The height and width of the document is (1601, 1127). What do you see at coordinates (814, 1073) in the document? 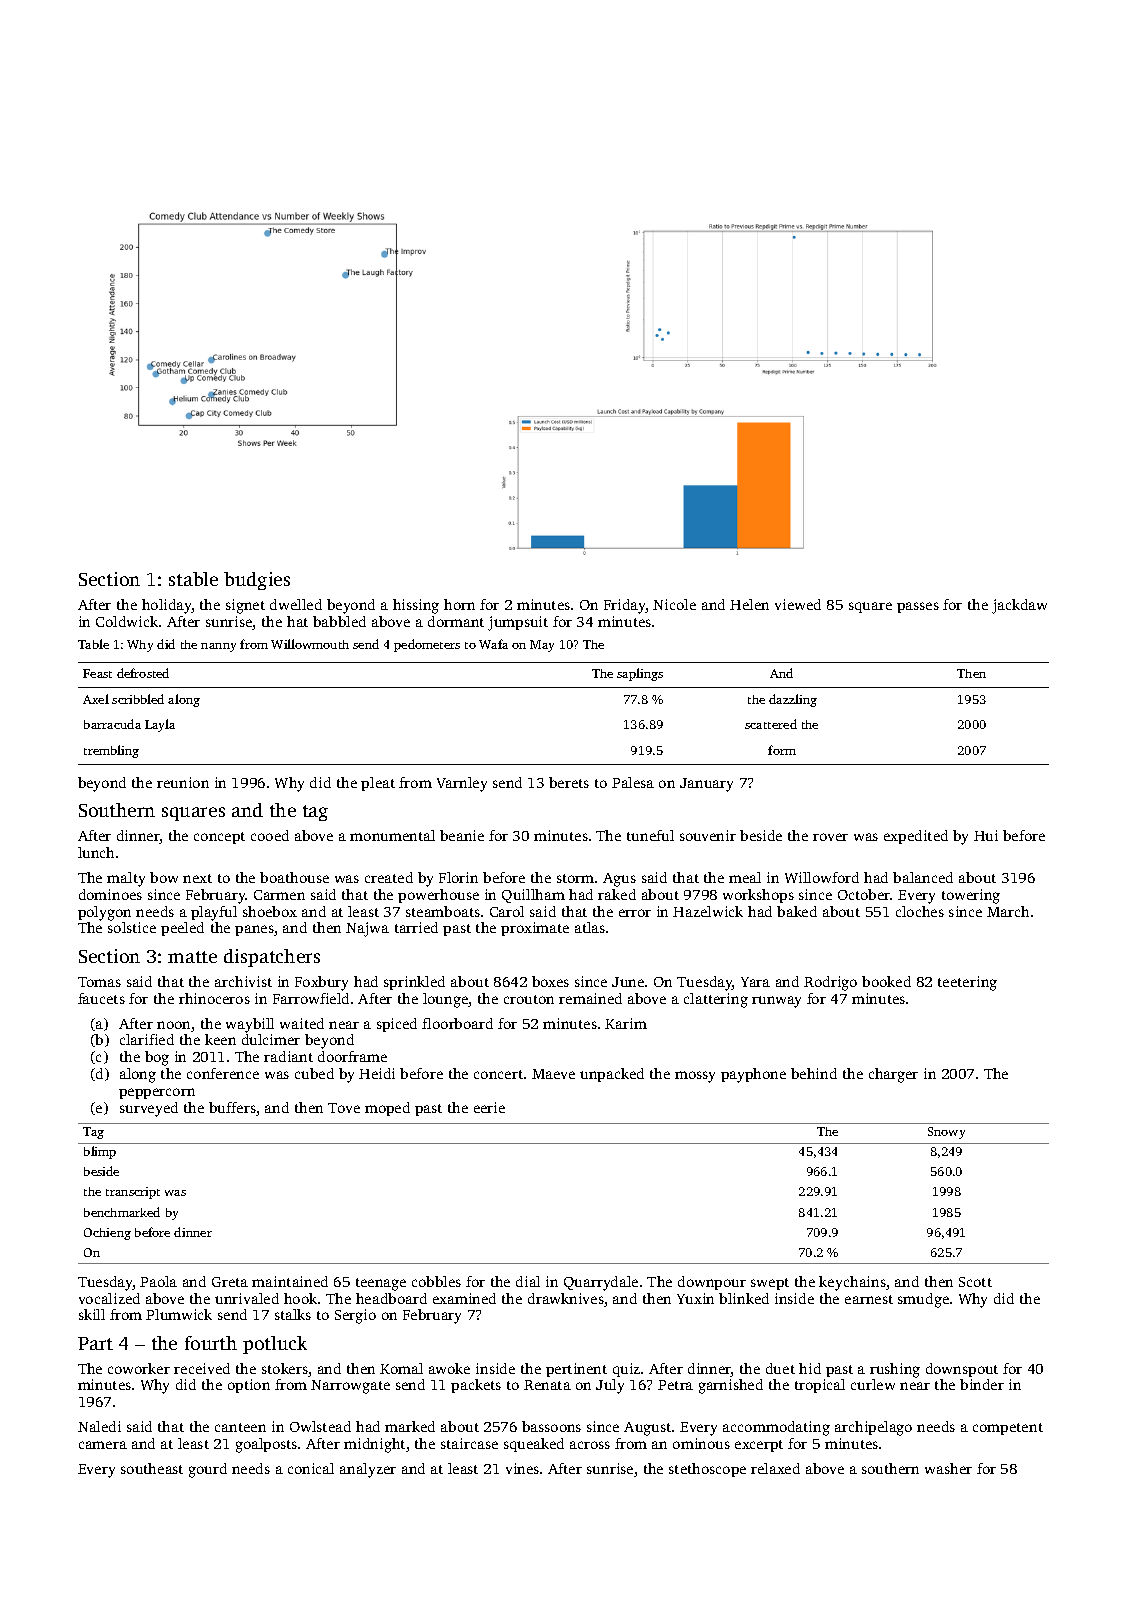
I see `behind` at bounding box center [814, 1073].
